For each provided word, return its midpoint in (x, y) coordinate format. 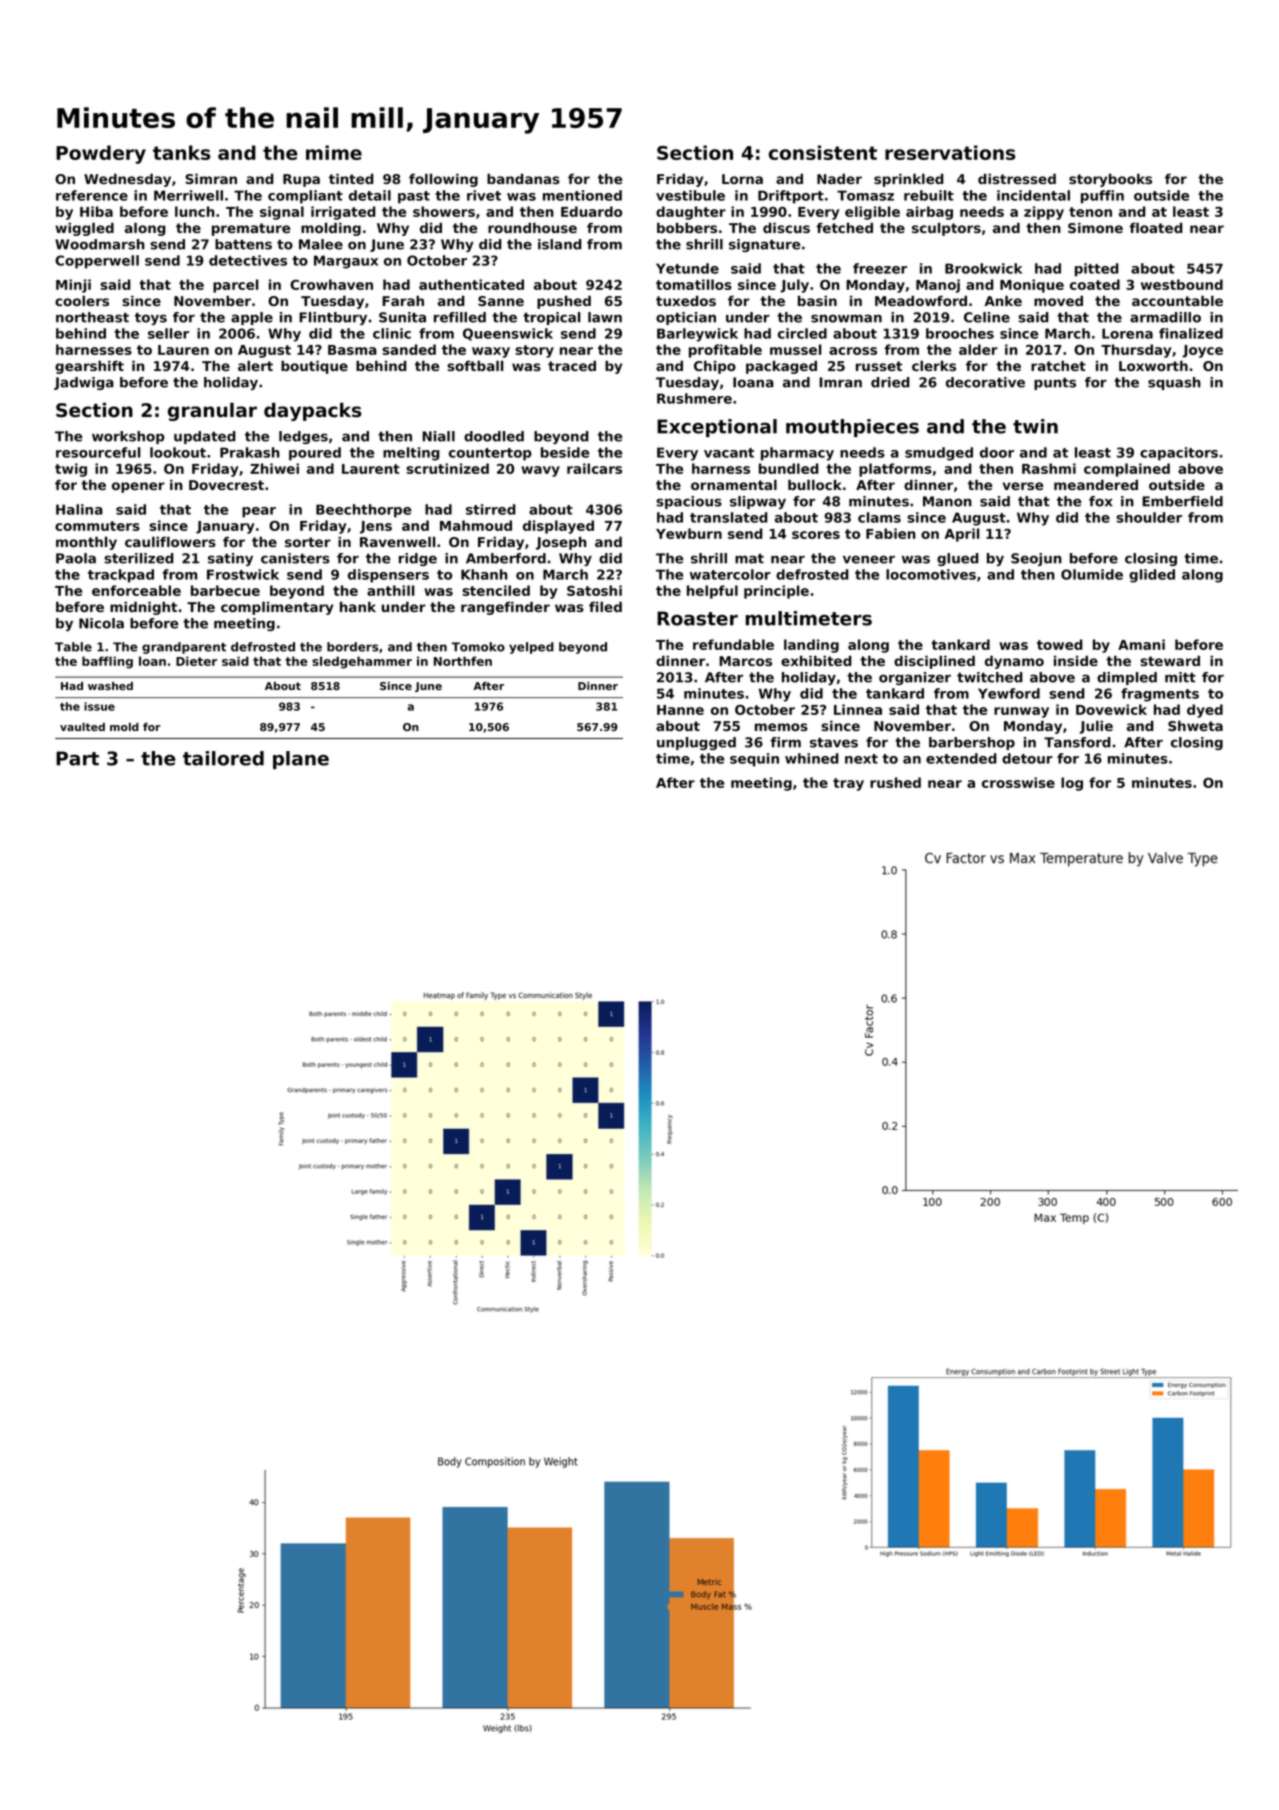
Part (77, 758)
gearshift (89, 367)
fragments (1160, 695)
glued (958, 559)
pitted (1097, 270)
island (560, 244)
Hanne (680, 710)
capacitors (1179, 454)
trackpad (121, 576)
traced (572, 366)
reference (92, 195)
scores (816, 535)
